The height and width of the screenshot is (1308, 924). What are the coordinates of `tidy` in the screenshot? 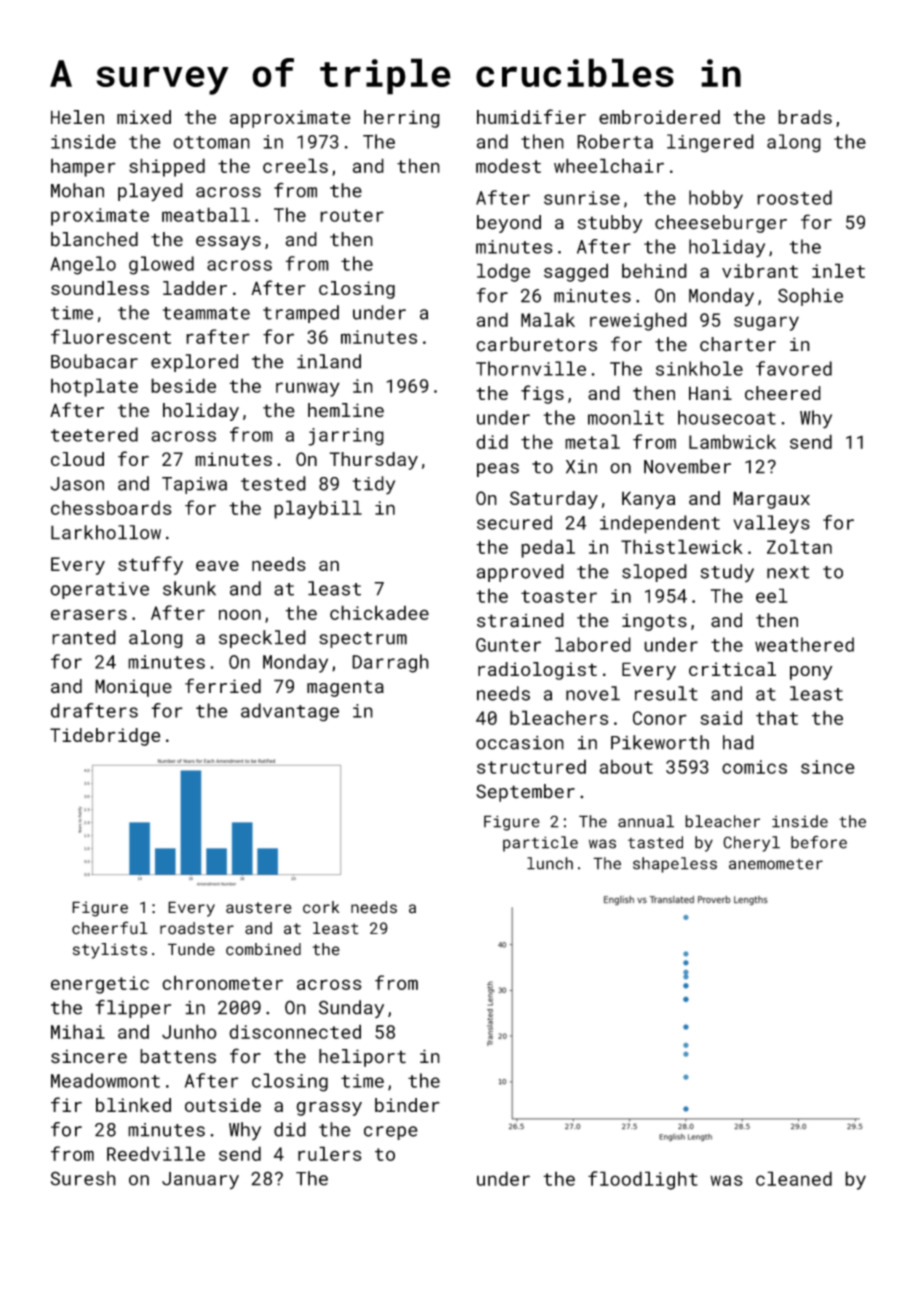 It's located at (374, 485).
